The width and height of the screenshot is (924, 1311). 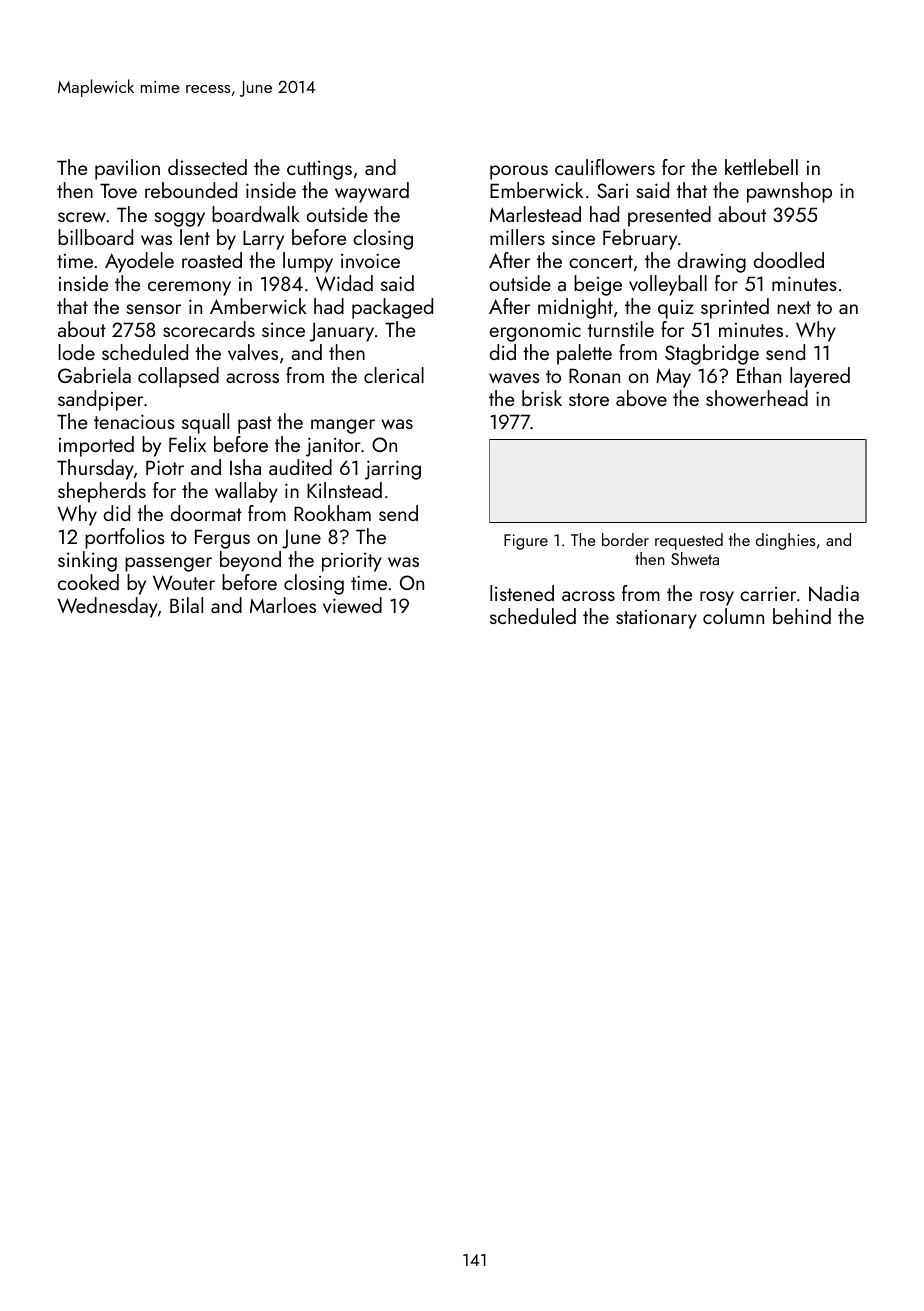 What do you see at coordinates (370, 260) in the screenshot?
I see `invoice` at bounding box center [370, 260].
